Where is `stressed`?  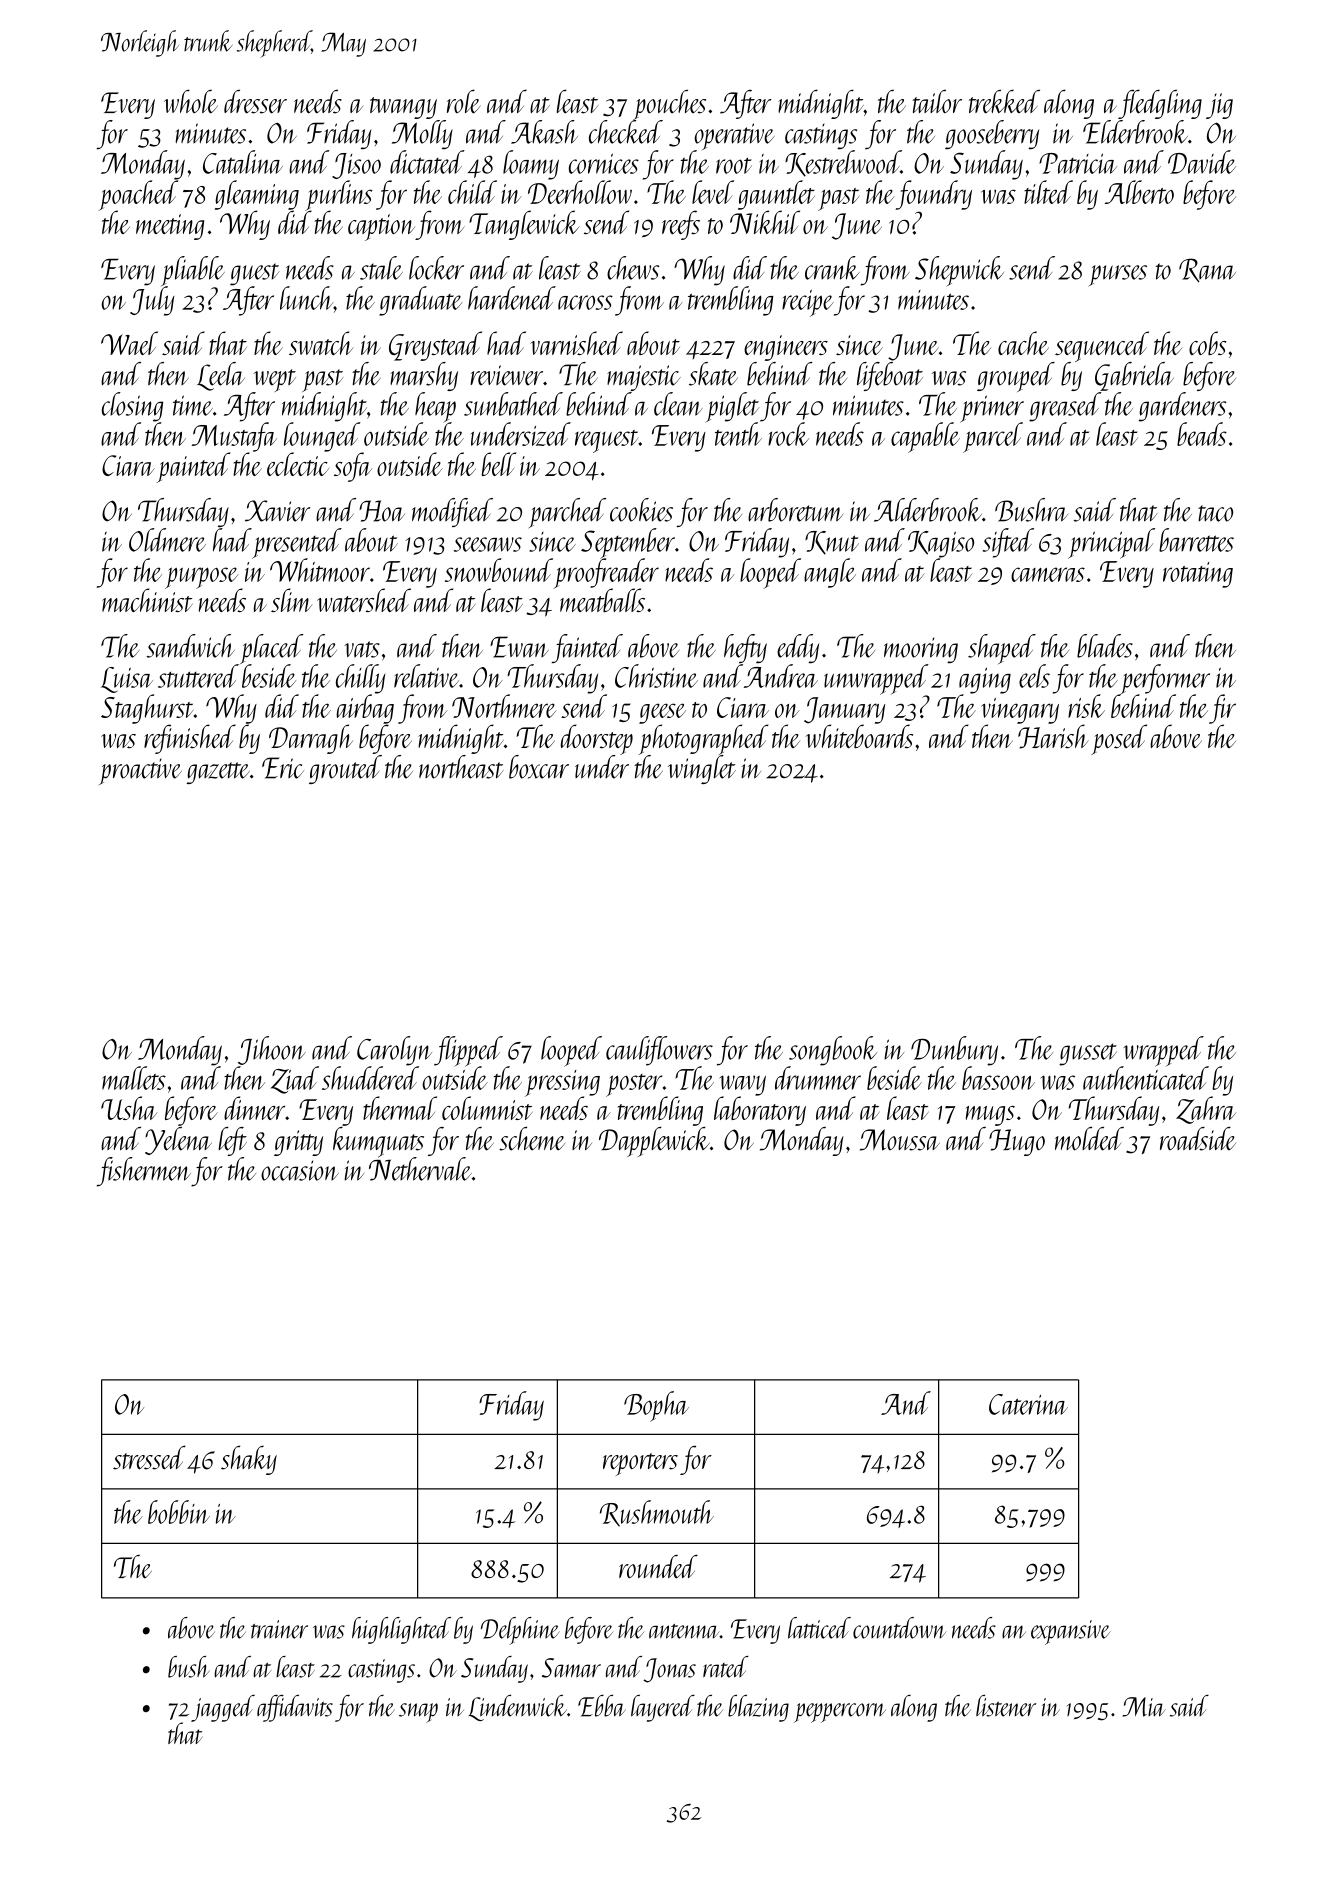 stressed is located at coordinates (149, 1457).
